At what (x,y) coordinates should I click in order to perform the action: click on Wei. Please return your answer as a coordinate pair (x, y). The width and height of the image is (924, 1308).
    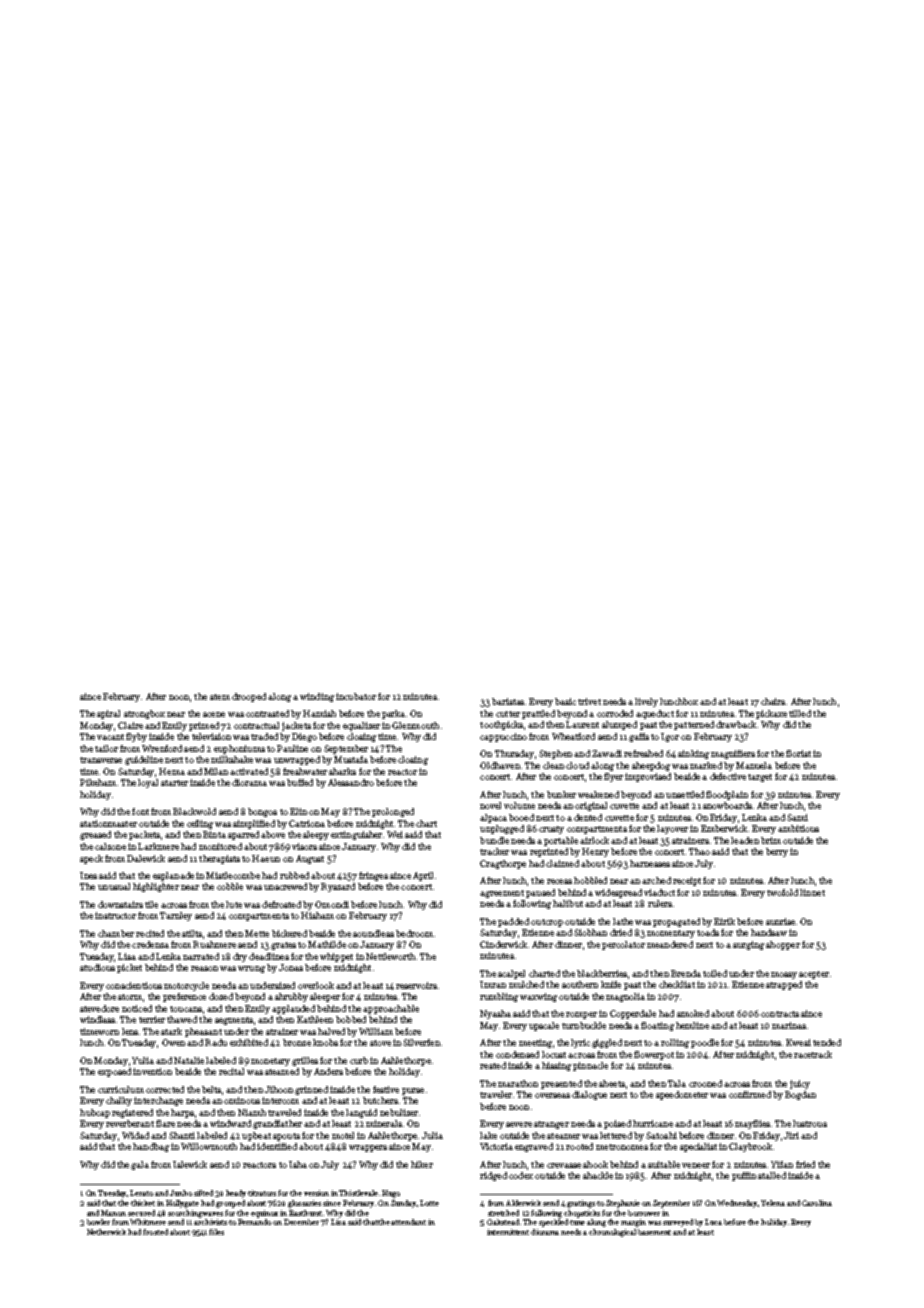
    Looking at the image, I should click on (395, 834).
